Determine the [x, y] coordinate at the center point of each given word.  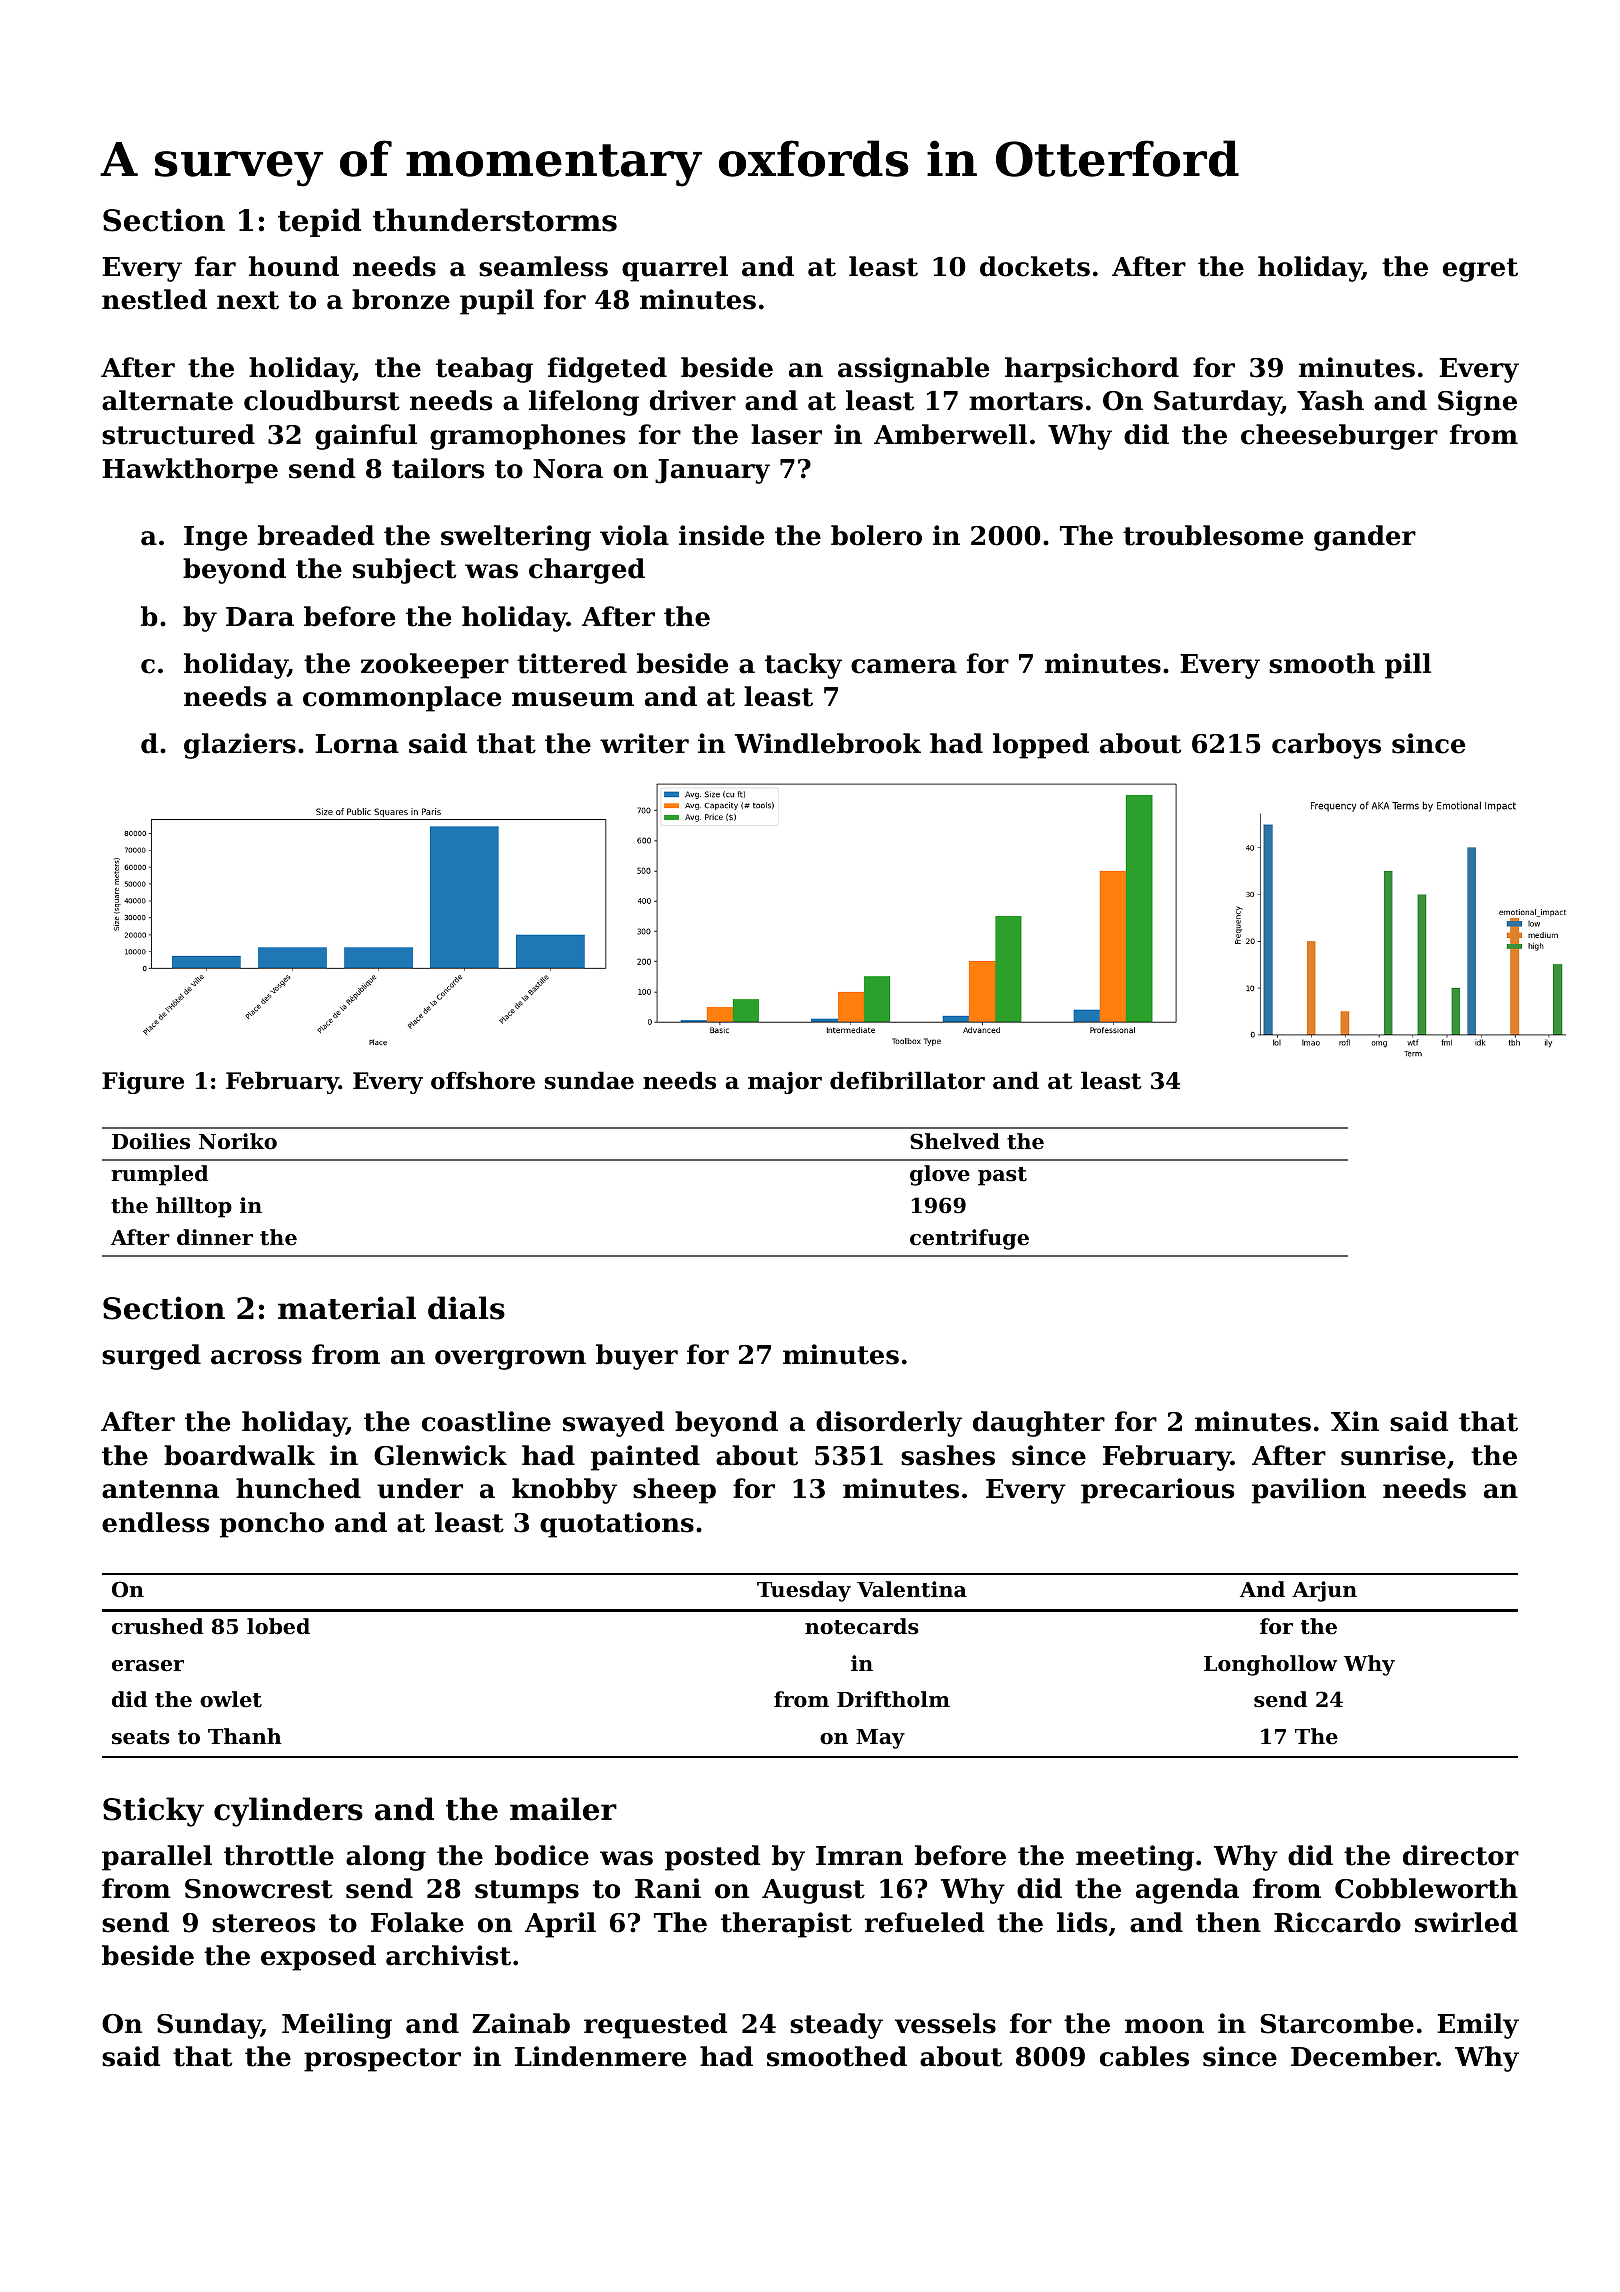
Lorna [357, 744]
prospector [382, 2060]
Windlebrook [828, 743]
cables [1144, 2056]
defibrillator [907, 1080]
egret [1480, 270]
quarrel [675, 269]
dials [466, 1308]
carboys [1326, 746]
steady [836, 2026]
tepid [319, 222]
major [785, 1083]
